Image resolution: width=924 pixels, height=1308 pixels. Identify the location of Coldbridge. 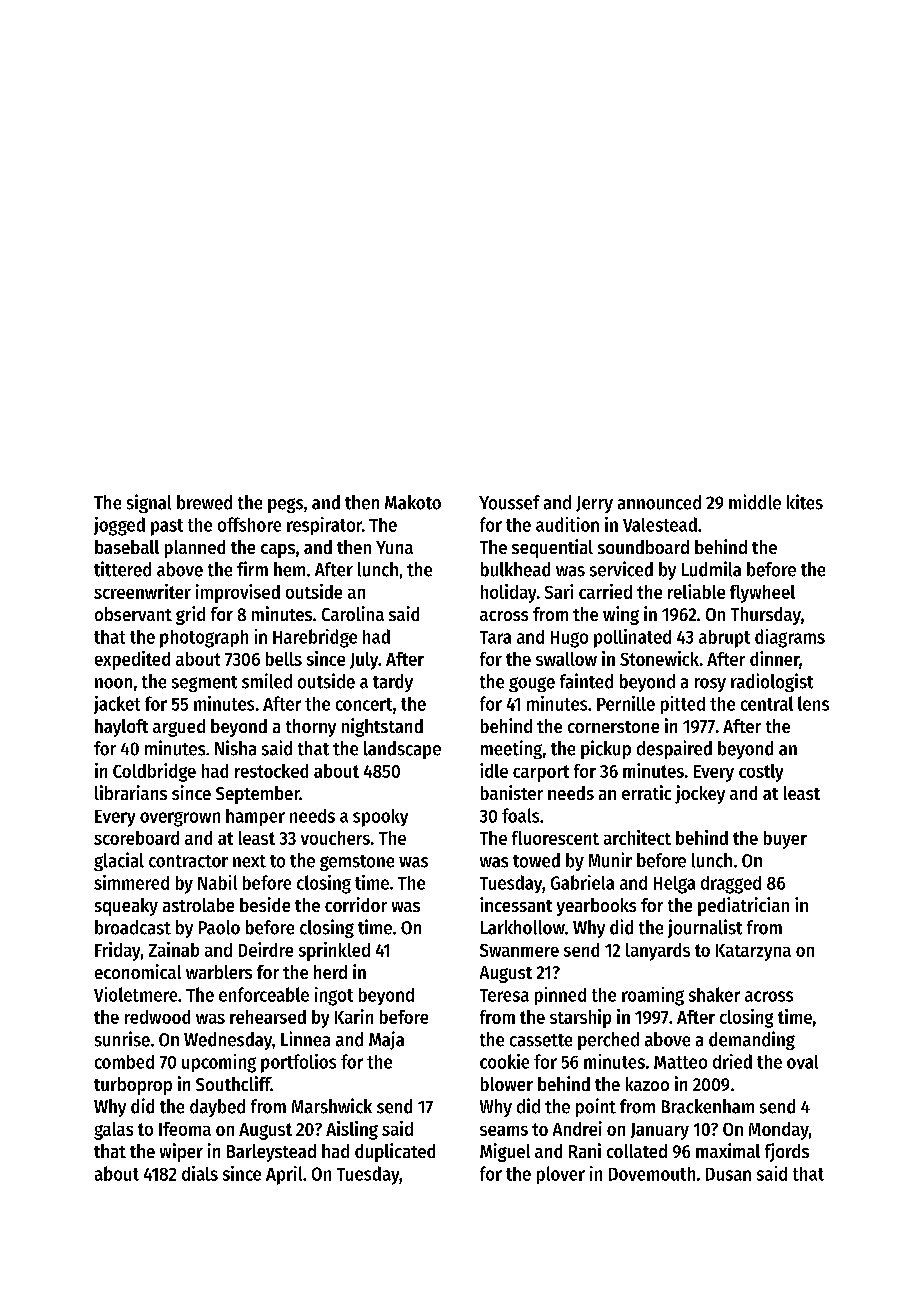
(154, 772).
